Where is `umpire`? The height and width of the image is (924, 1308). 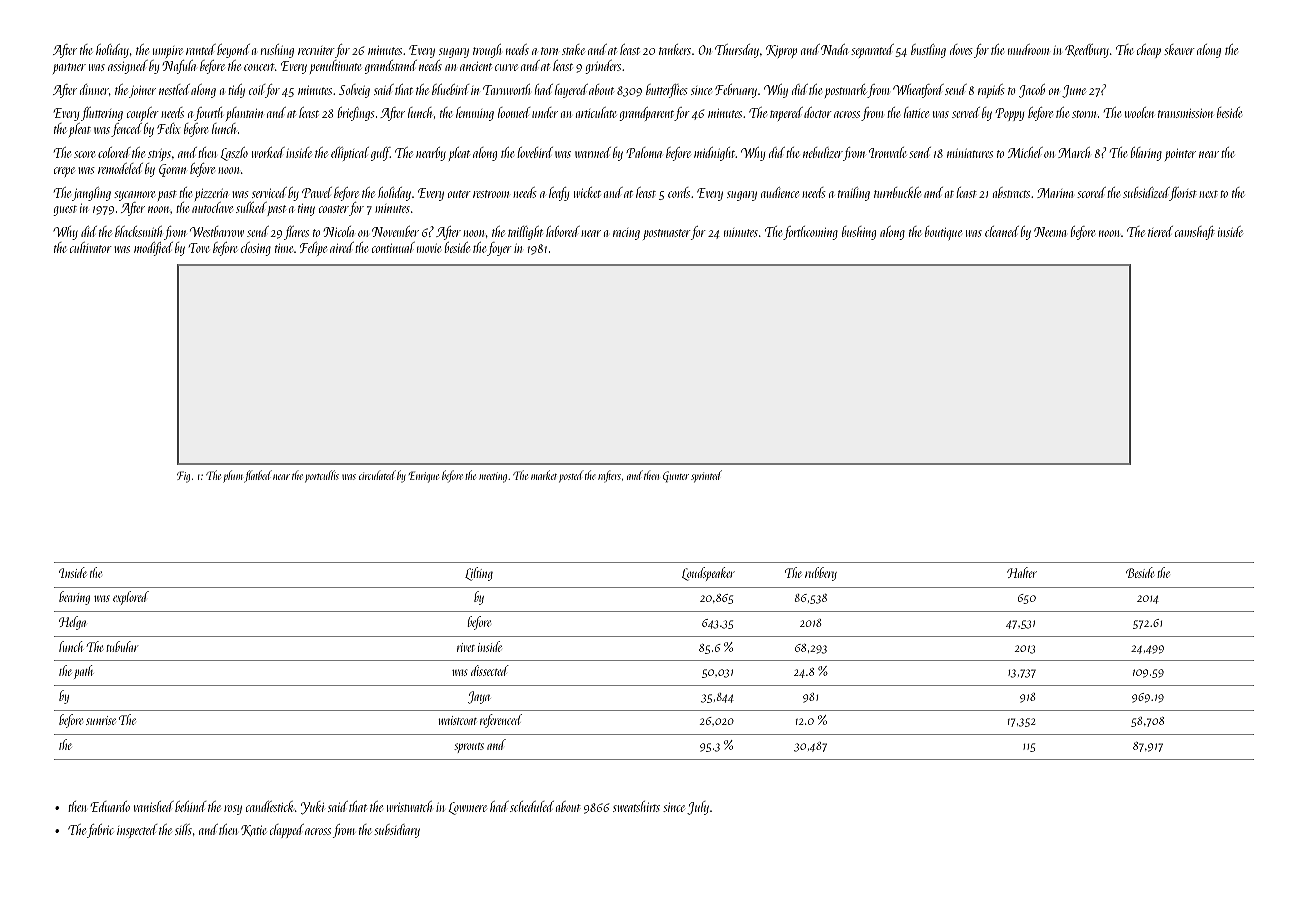
umpire is located at coordinates (168, 52).
